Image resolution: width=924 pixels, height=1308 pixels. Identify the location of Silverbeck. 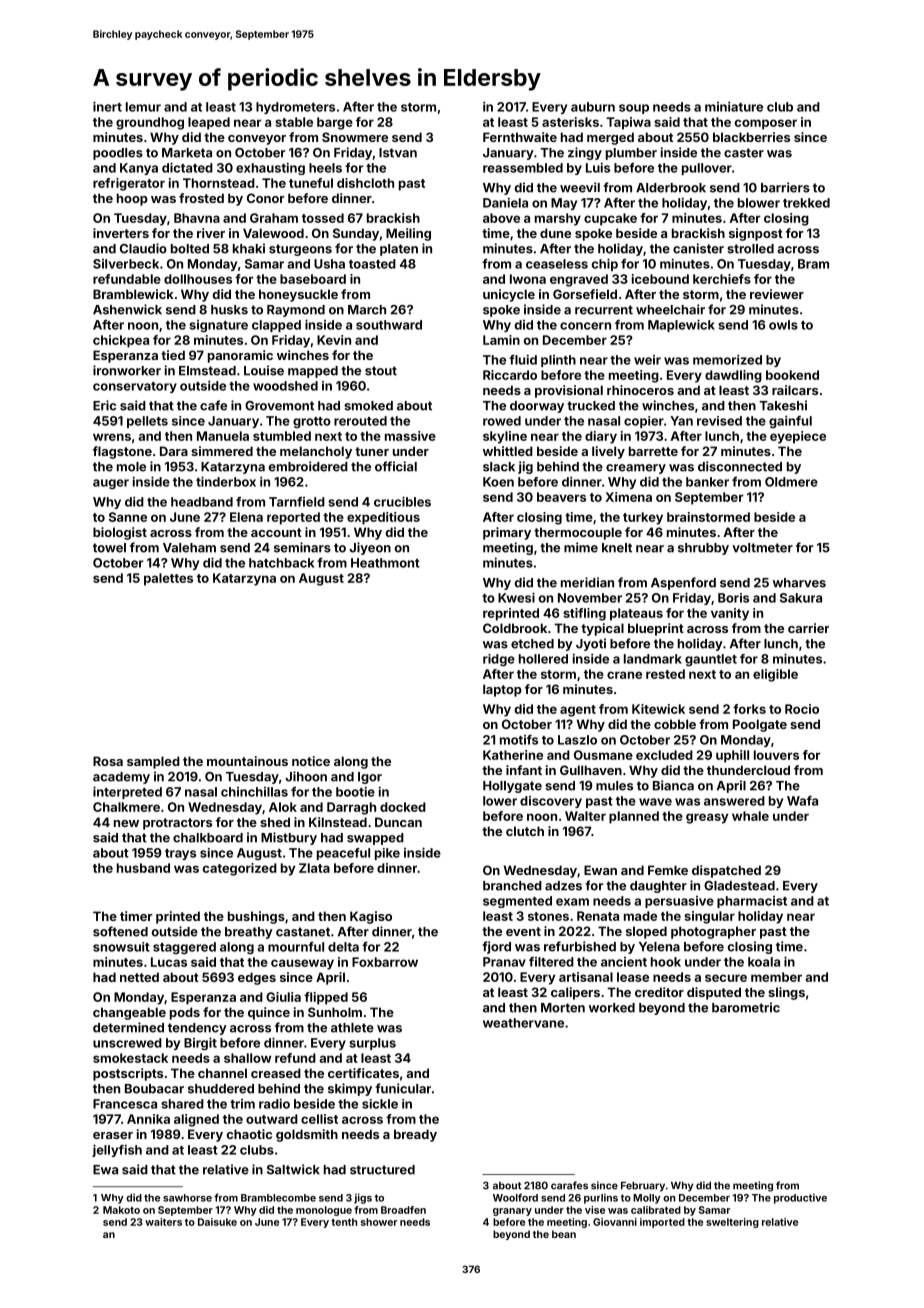
(126, 264).
